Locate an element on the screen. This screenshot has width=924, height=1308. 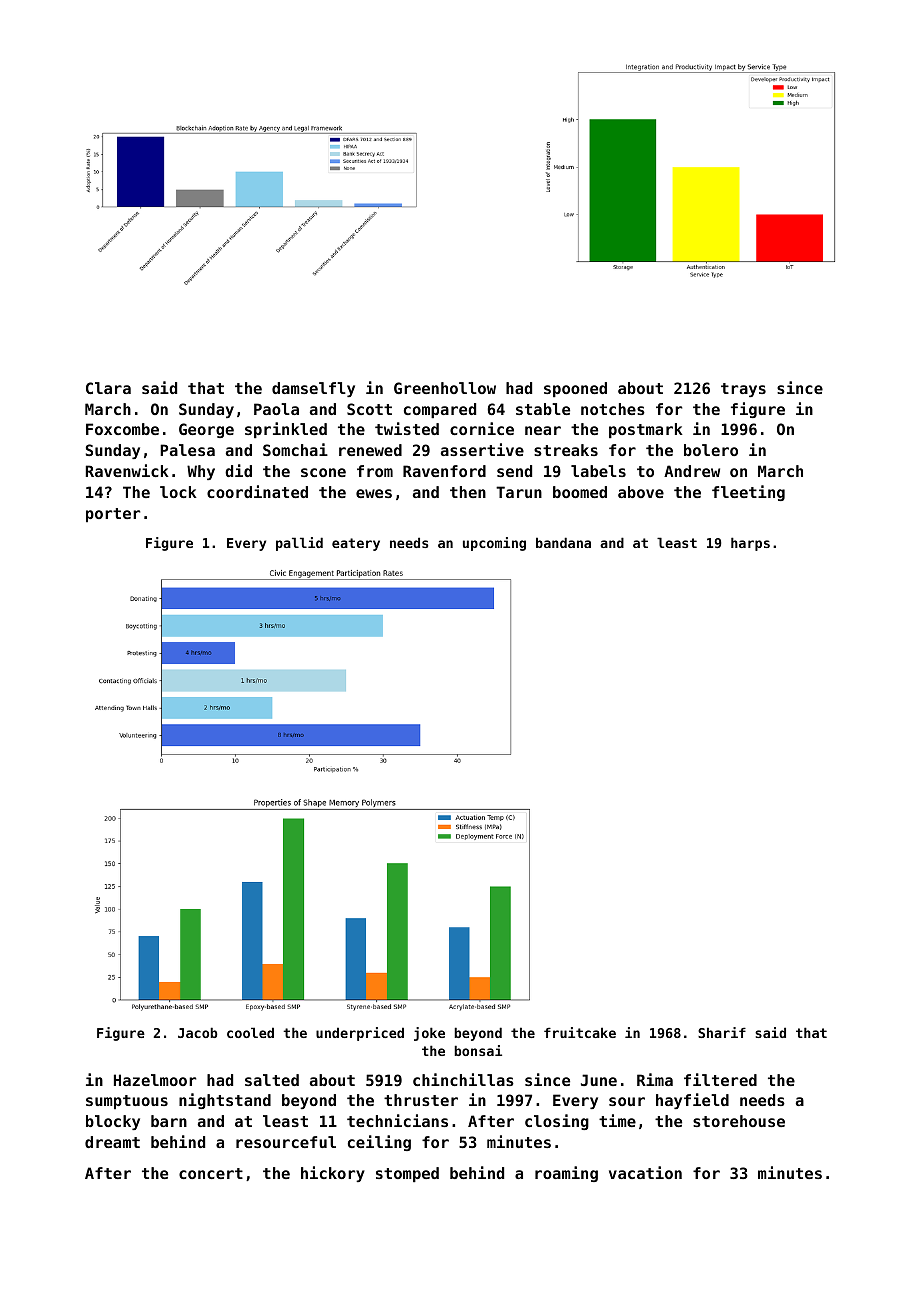
concert is located at coordinates (211, 1173).
